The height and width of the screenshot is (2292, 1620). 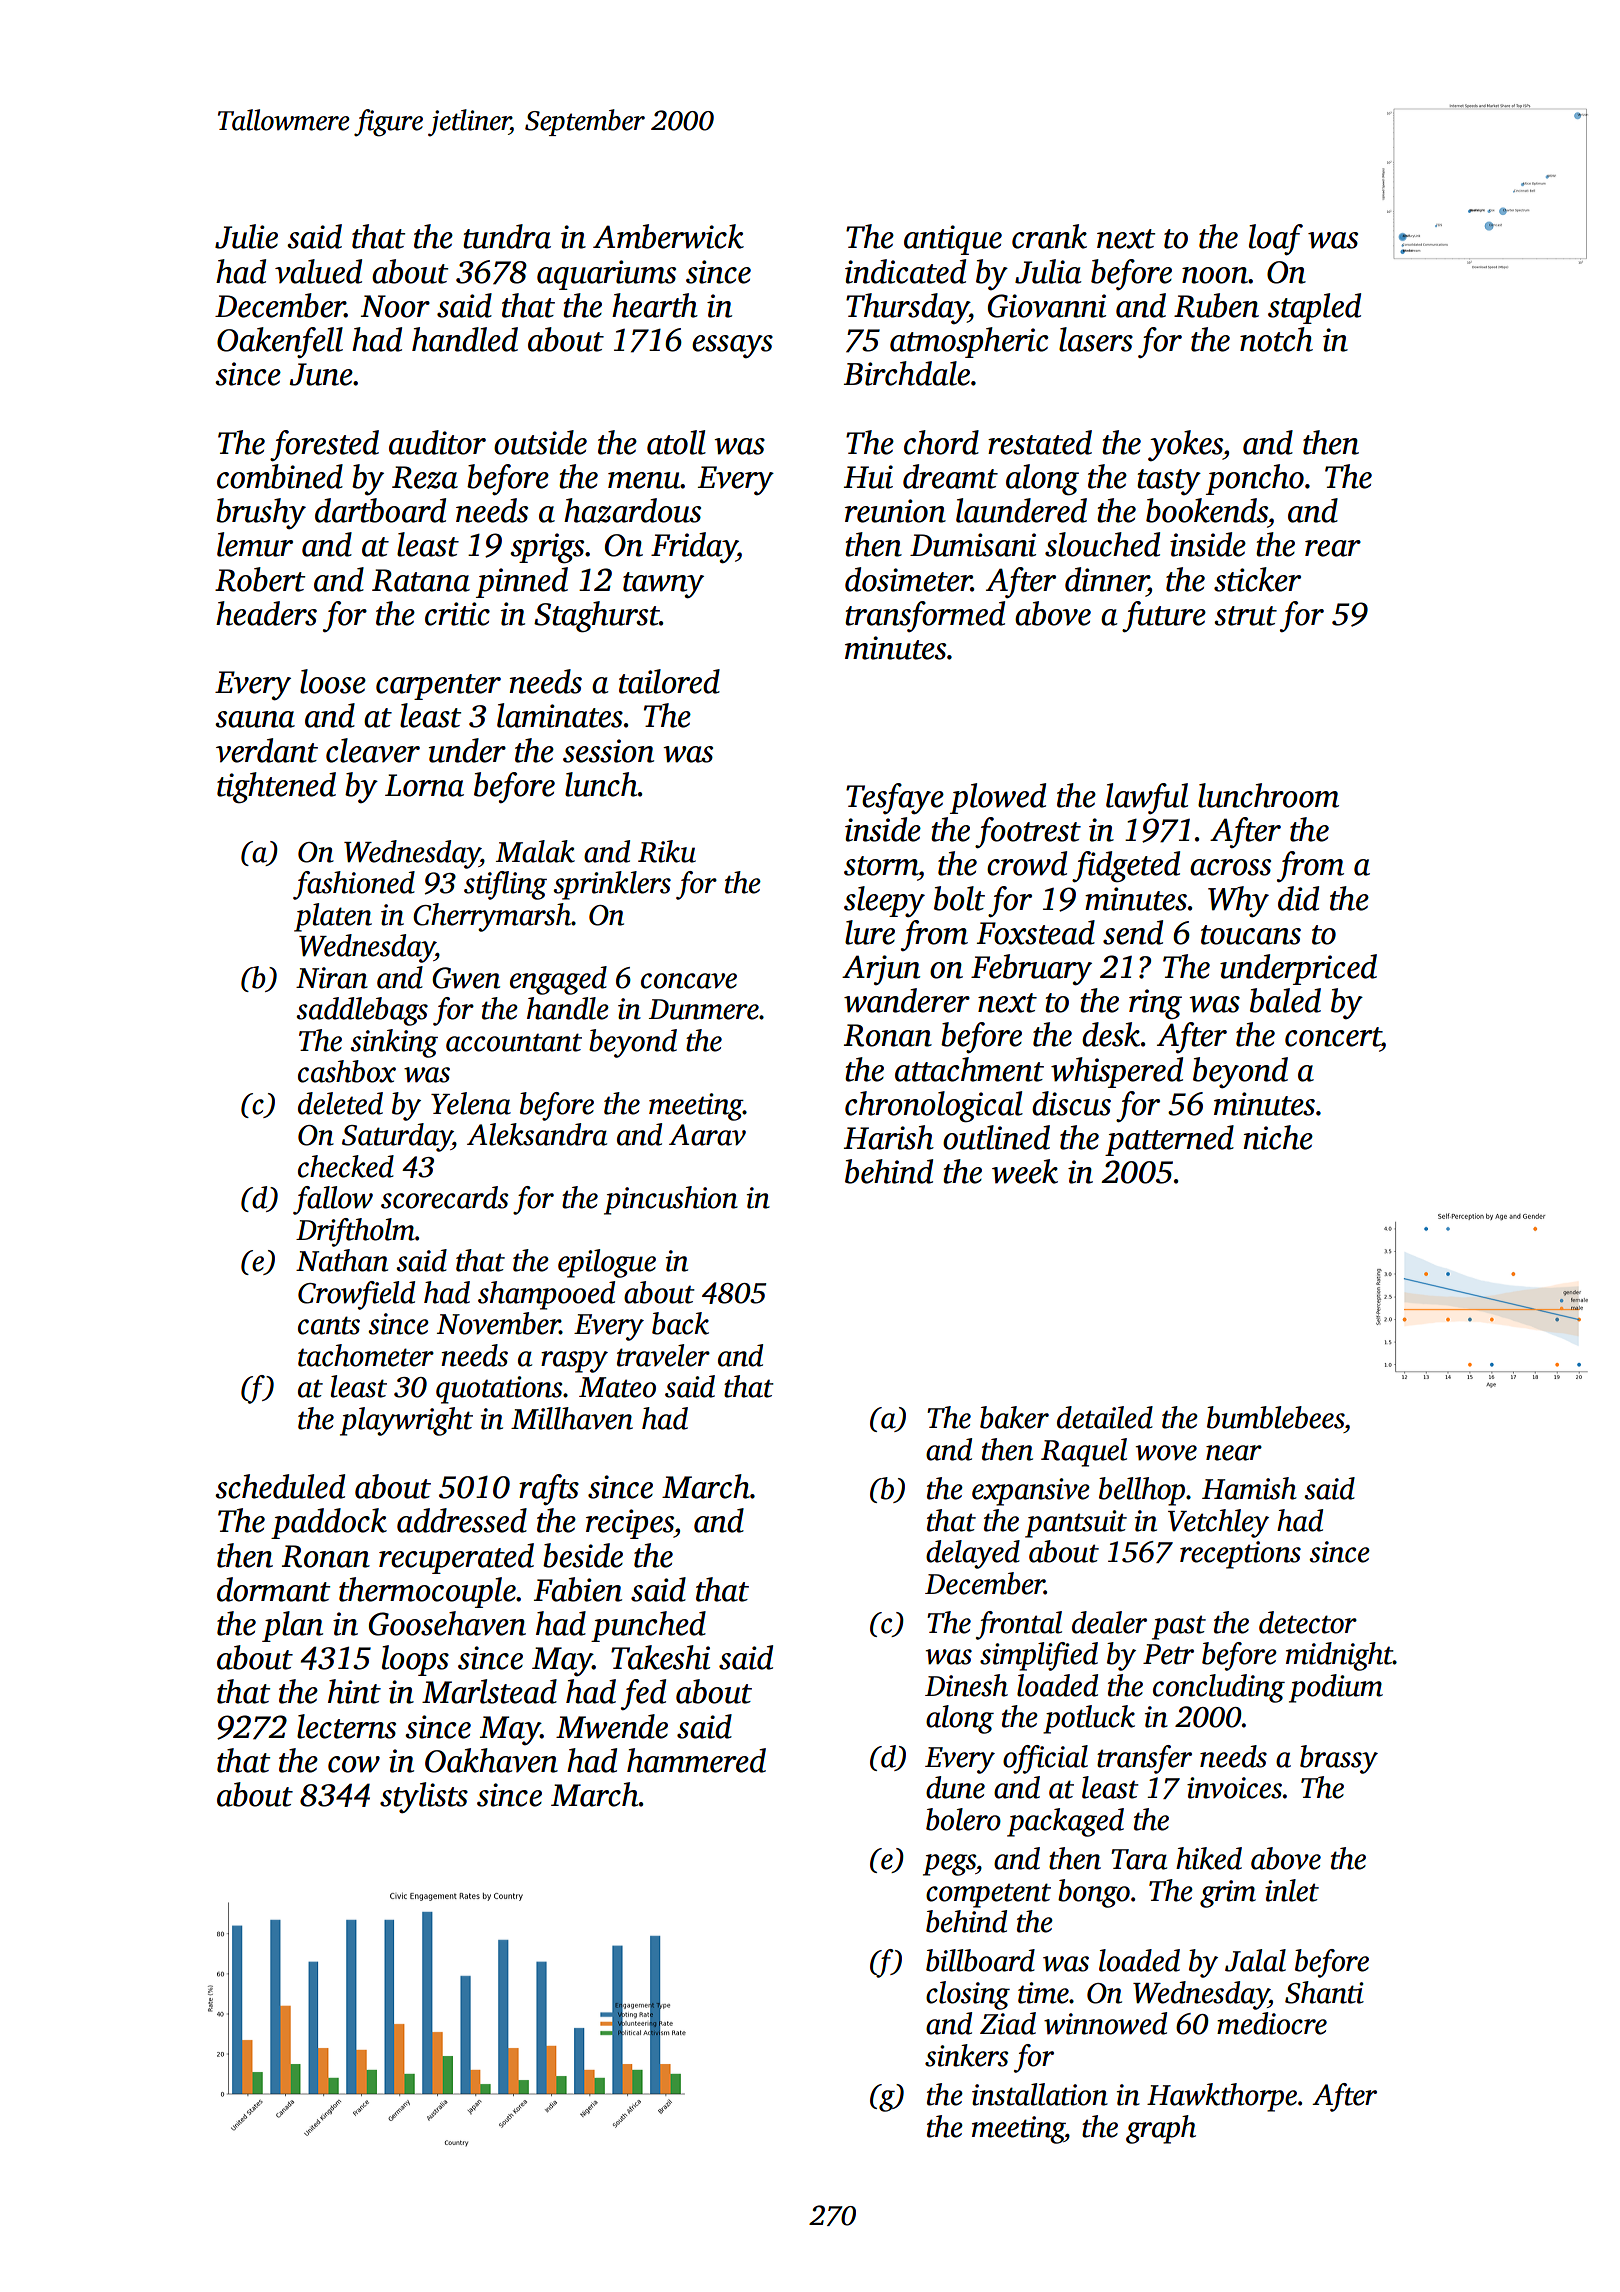 What do you see at coordinates (895, 798) in the screenshot?
I see `Tesfaye` at bounding box center [895, 798].
